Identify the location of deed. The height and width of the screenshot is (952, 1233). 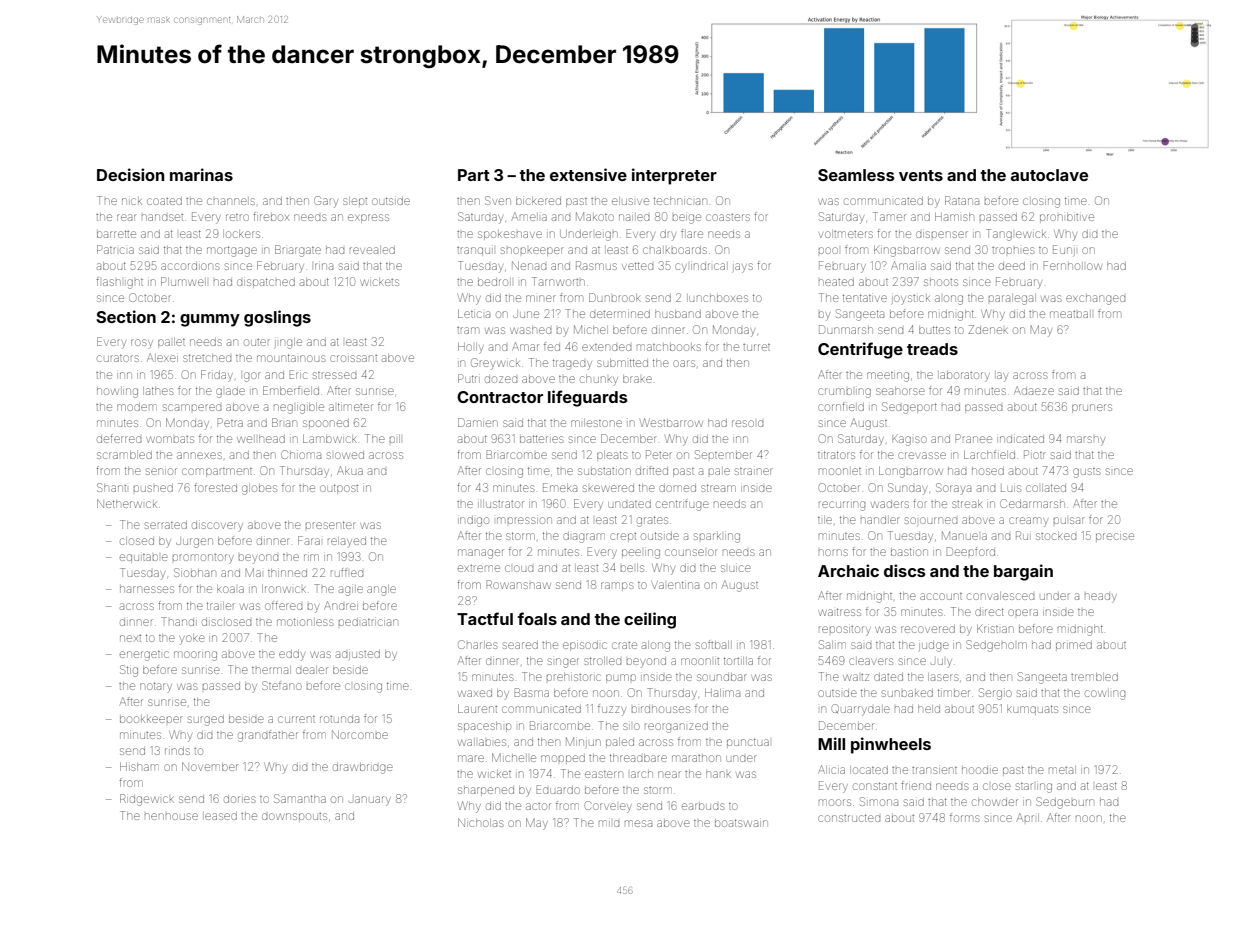
(1012, 266).
